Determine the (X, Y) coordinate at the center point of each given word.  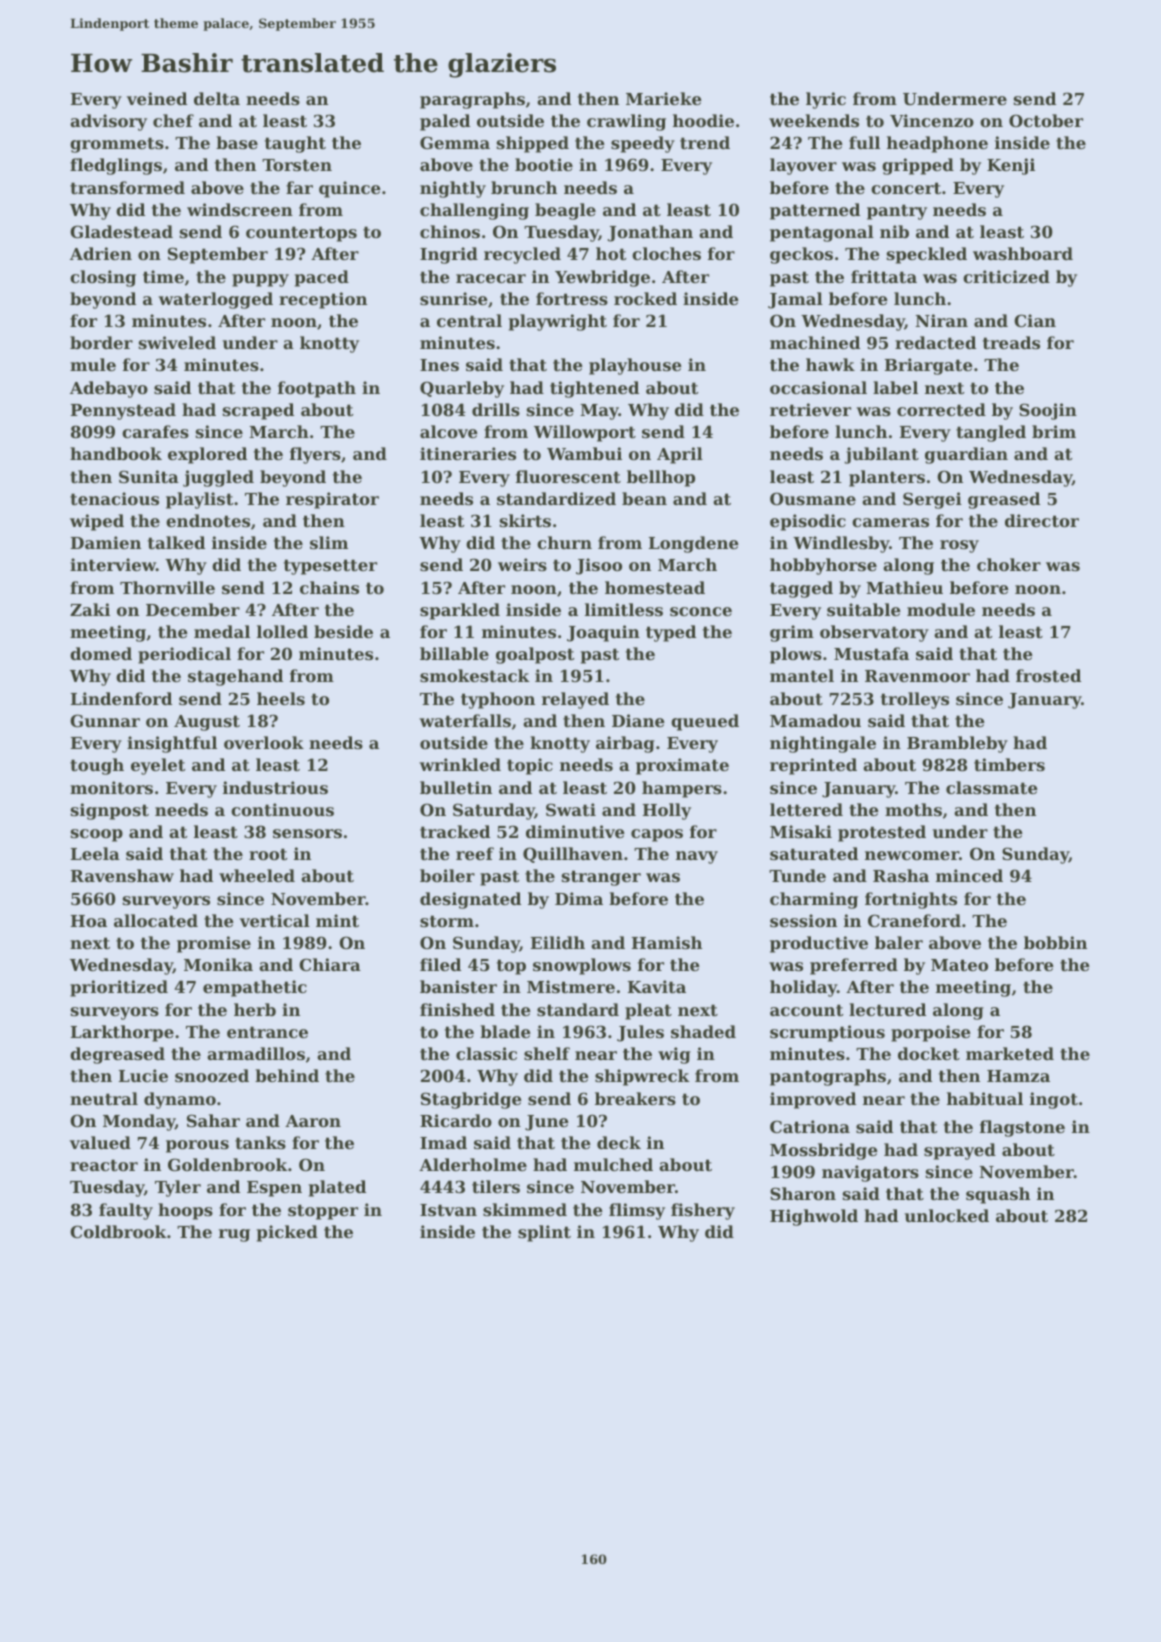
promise (214, 944)
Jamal (795, 300)
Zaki (90, 609)
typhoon (498, 700)
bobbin (1055, 942)
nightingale (823, 744)
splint (544, 1233)
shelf (547, 1053)
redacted (935, 342)
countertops (301, 234)
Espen (274, 1189)
